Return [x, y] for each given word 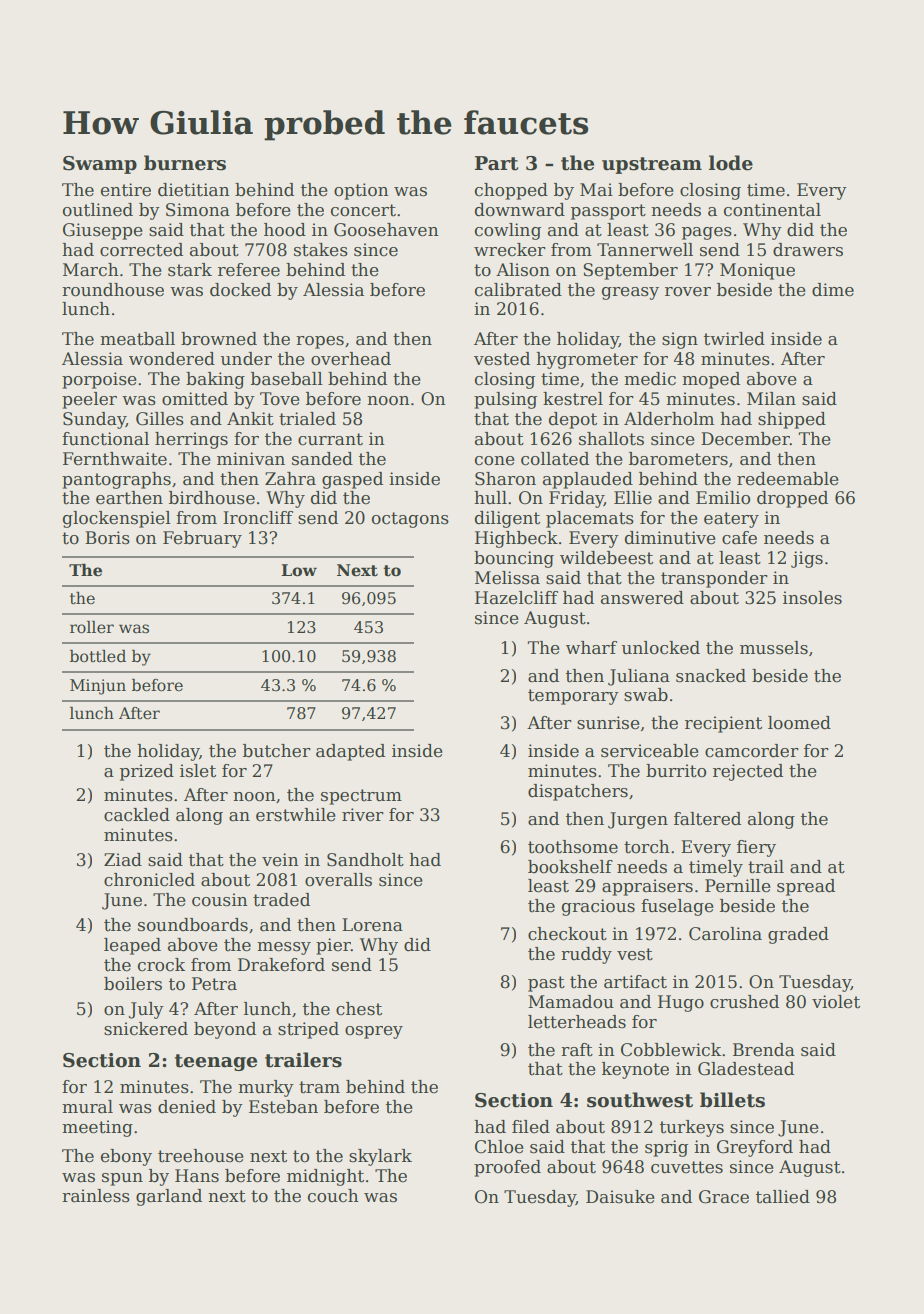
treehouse [201, 1156]
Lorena [372, 925]
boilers [133, 984]
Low [299, 570]
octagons [410, 520]
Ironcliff [258, 518]
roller [92, 627]
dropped [792, 499]
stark [190, 270]
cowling [508, 231]
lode [731, 163]
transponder [714, 579]
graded [798, 935]
